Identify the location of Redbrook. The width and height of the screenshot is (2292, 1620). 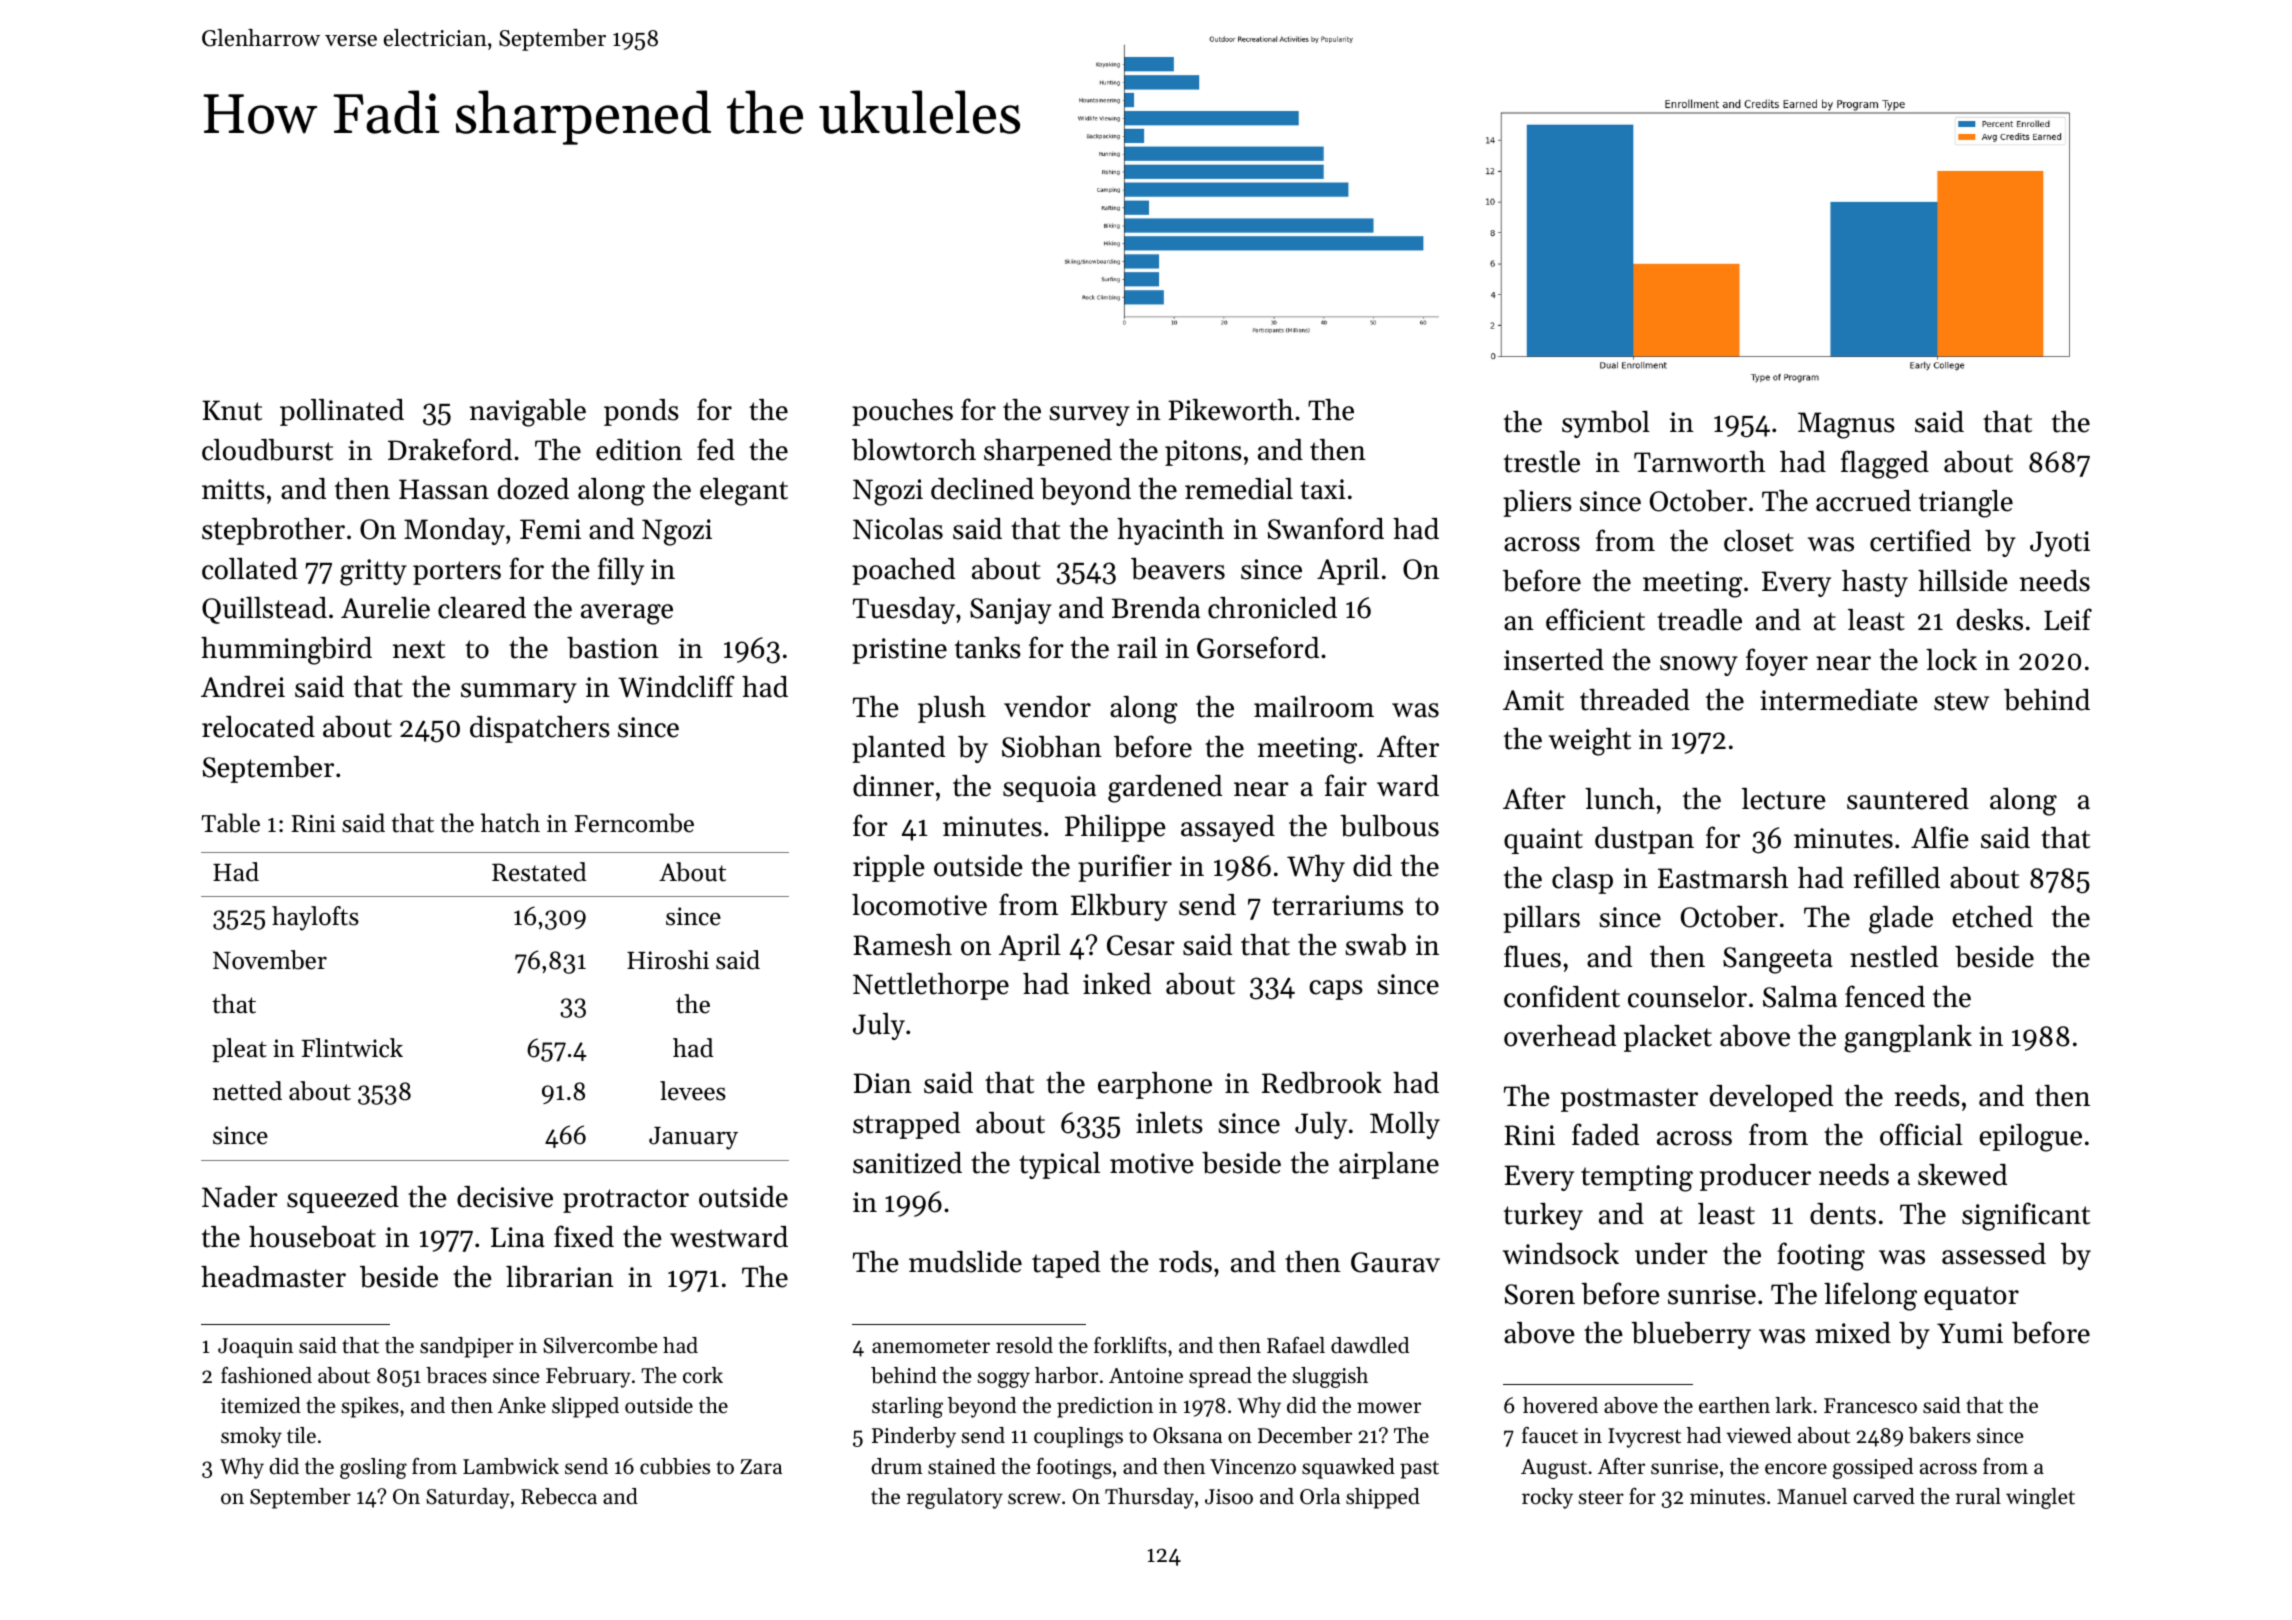
(1322, 1083).
